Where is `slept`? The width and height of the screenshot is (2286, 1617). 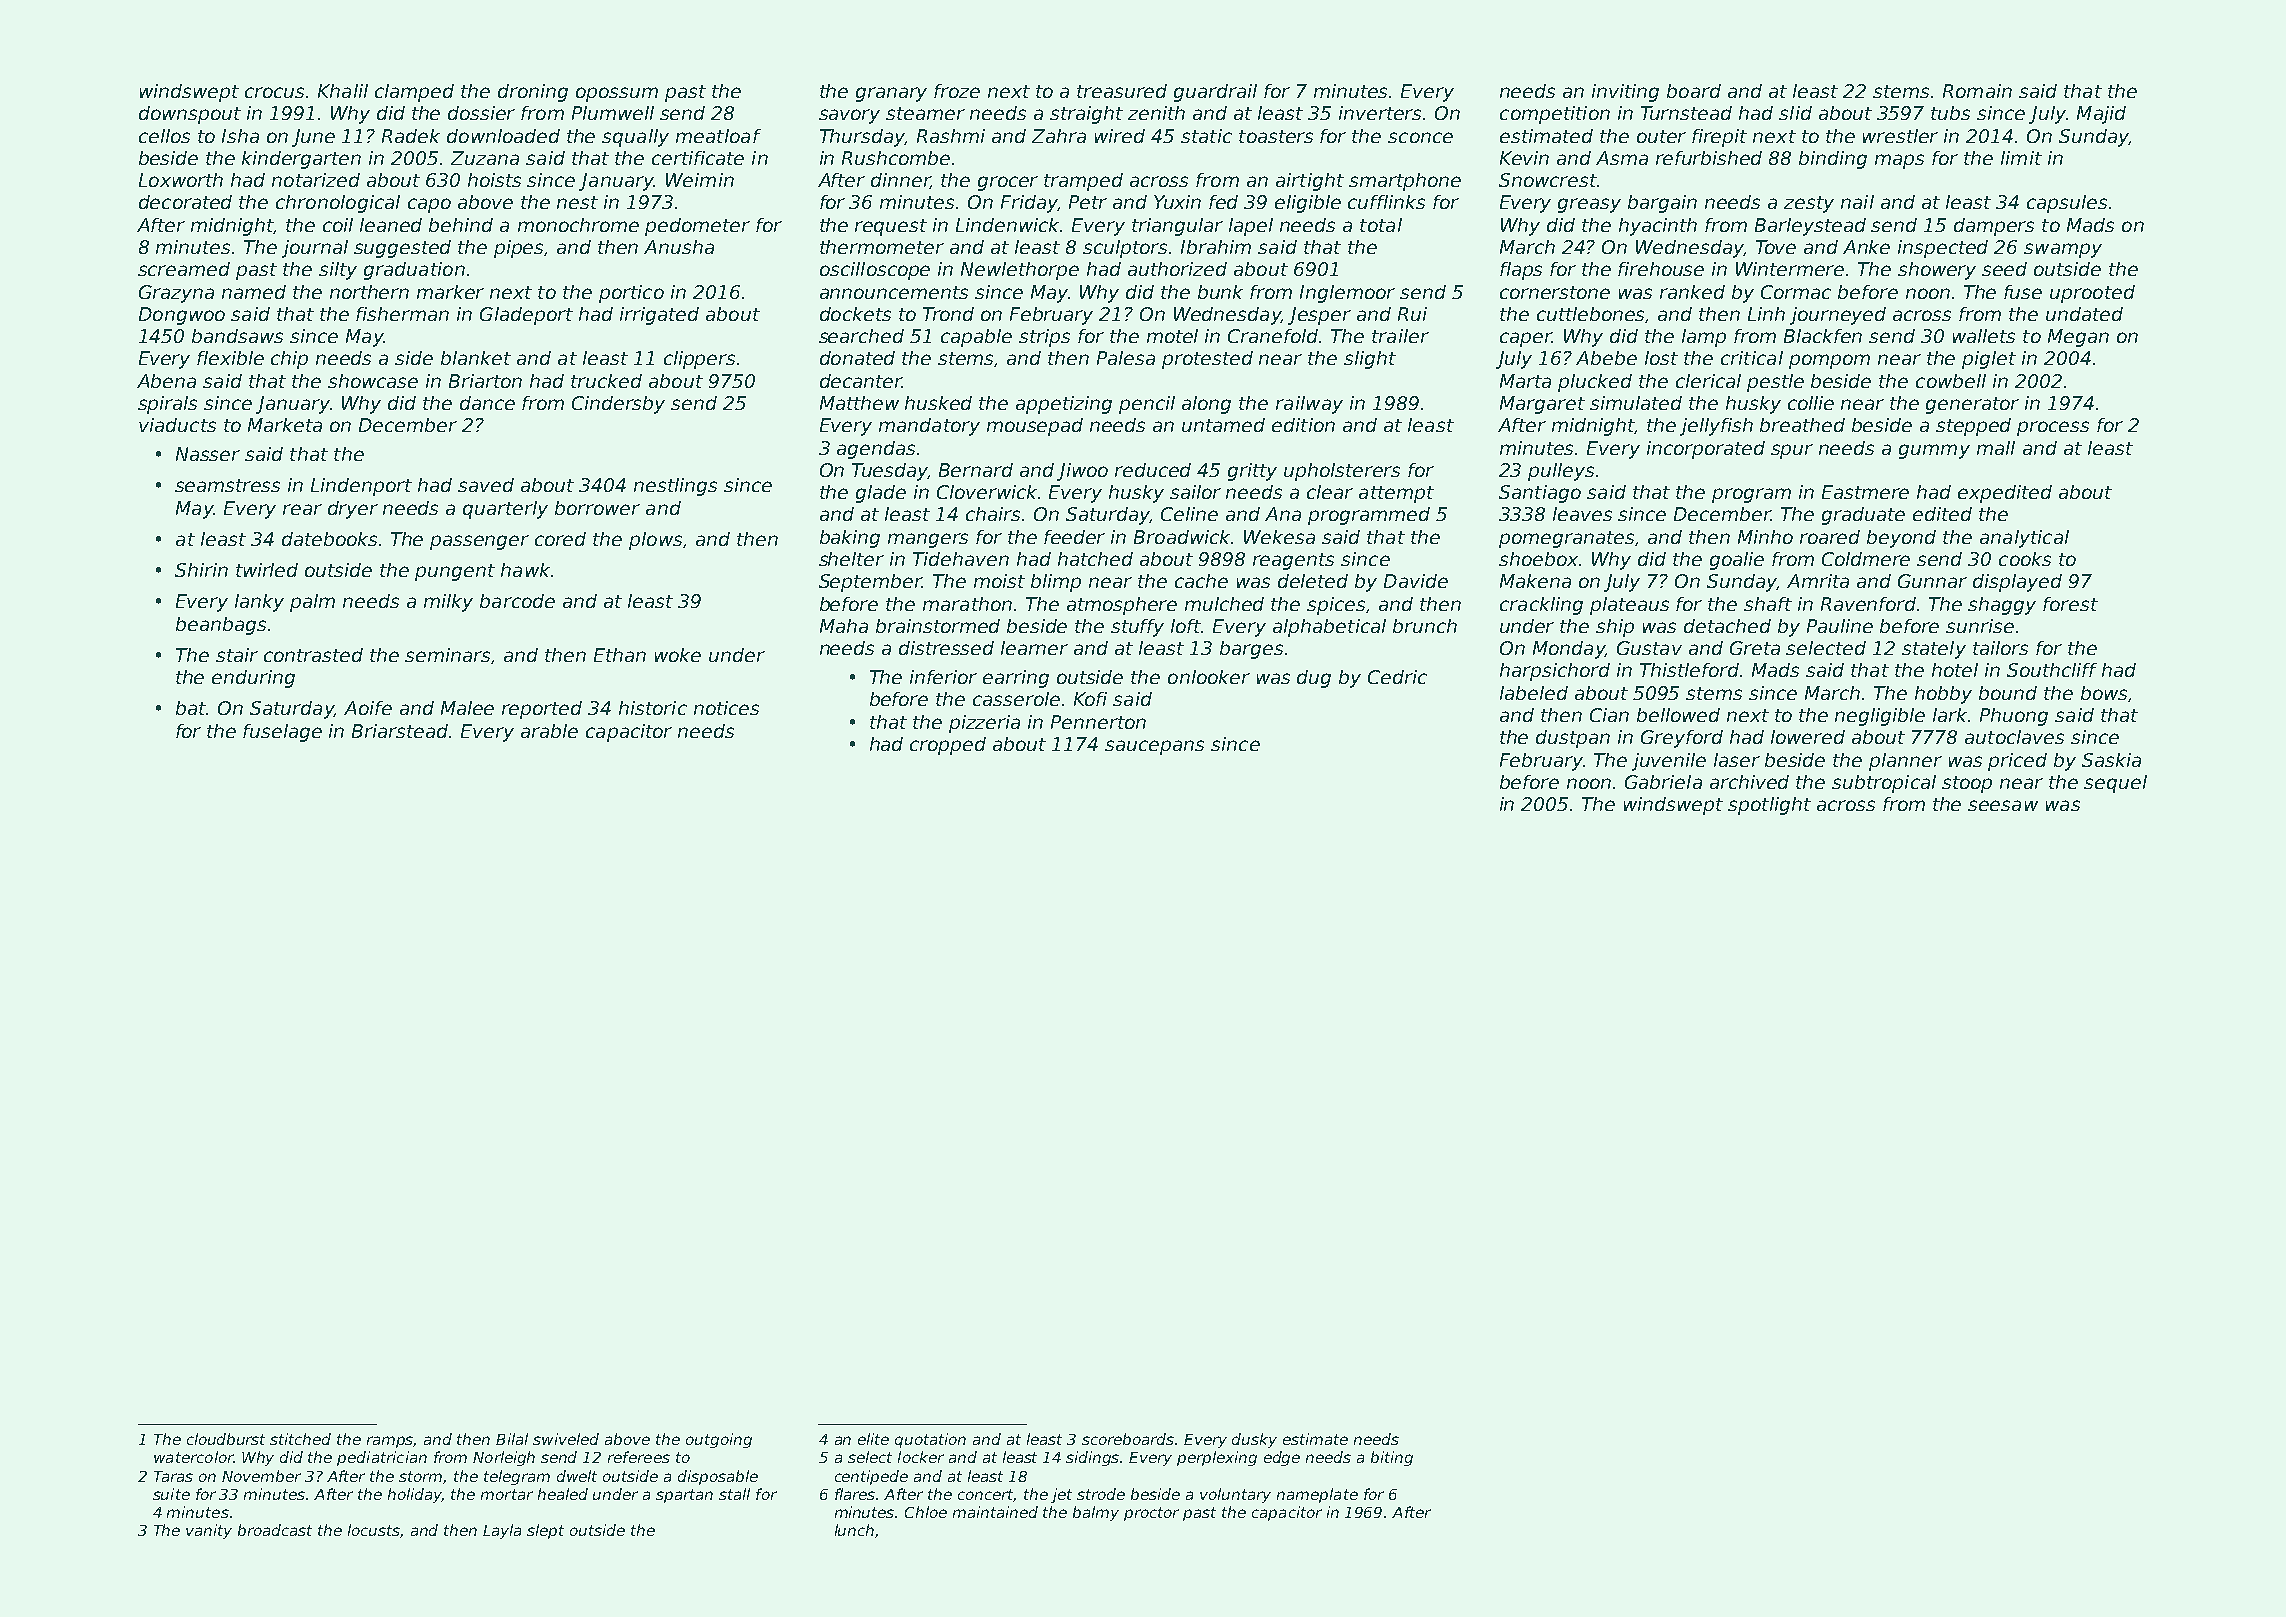 slept is located at coordinates (545, 1531).
